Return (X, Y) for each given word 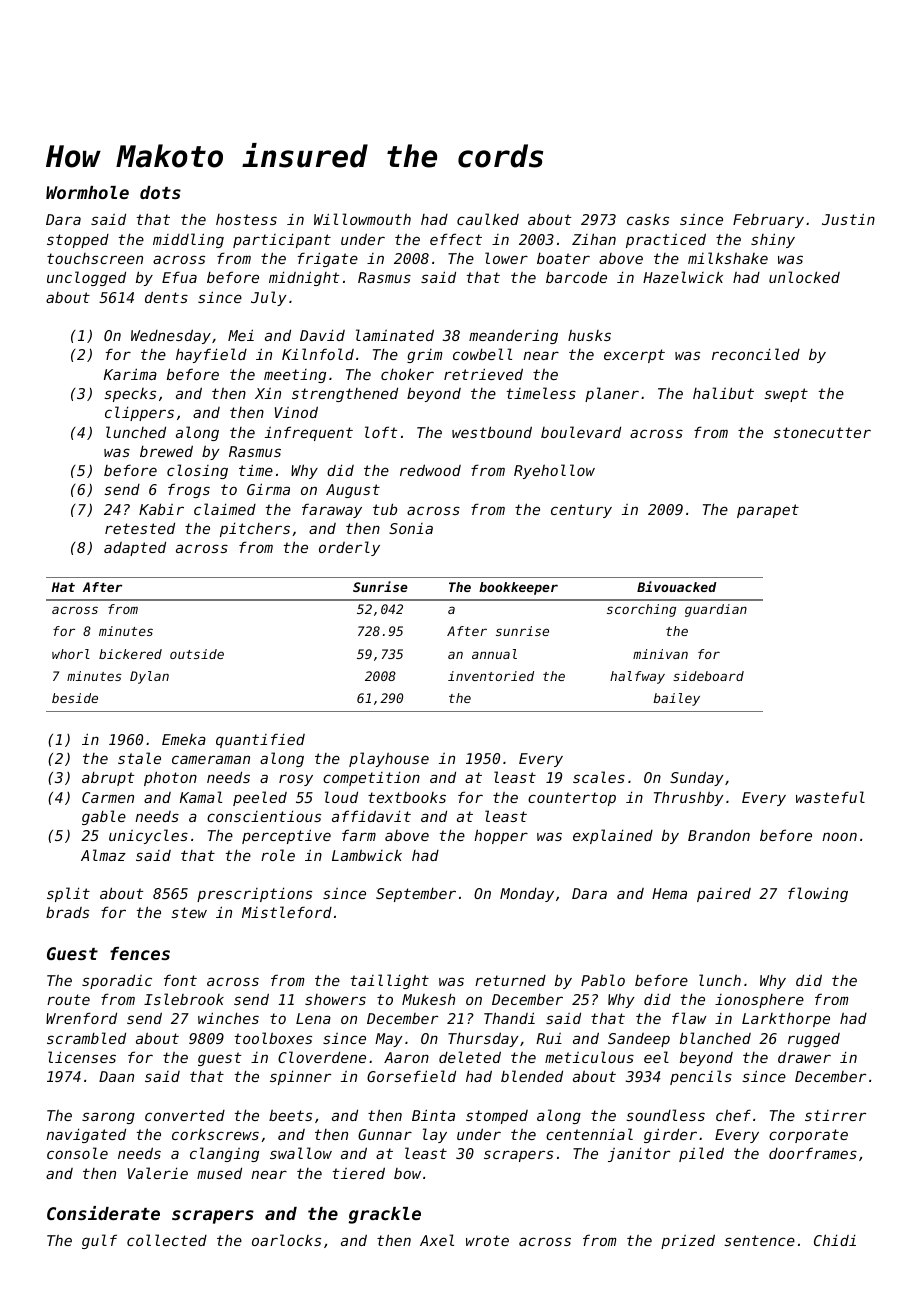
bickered (130, 654)
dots (160, 192)
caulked (488, 219)
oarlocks (286, 1240)
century (581, 511)
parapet (768, 511)
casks (648, 219)
